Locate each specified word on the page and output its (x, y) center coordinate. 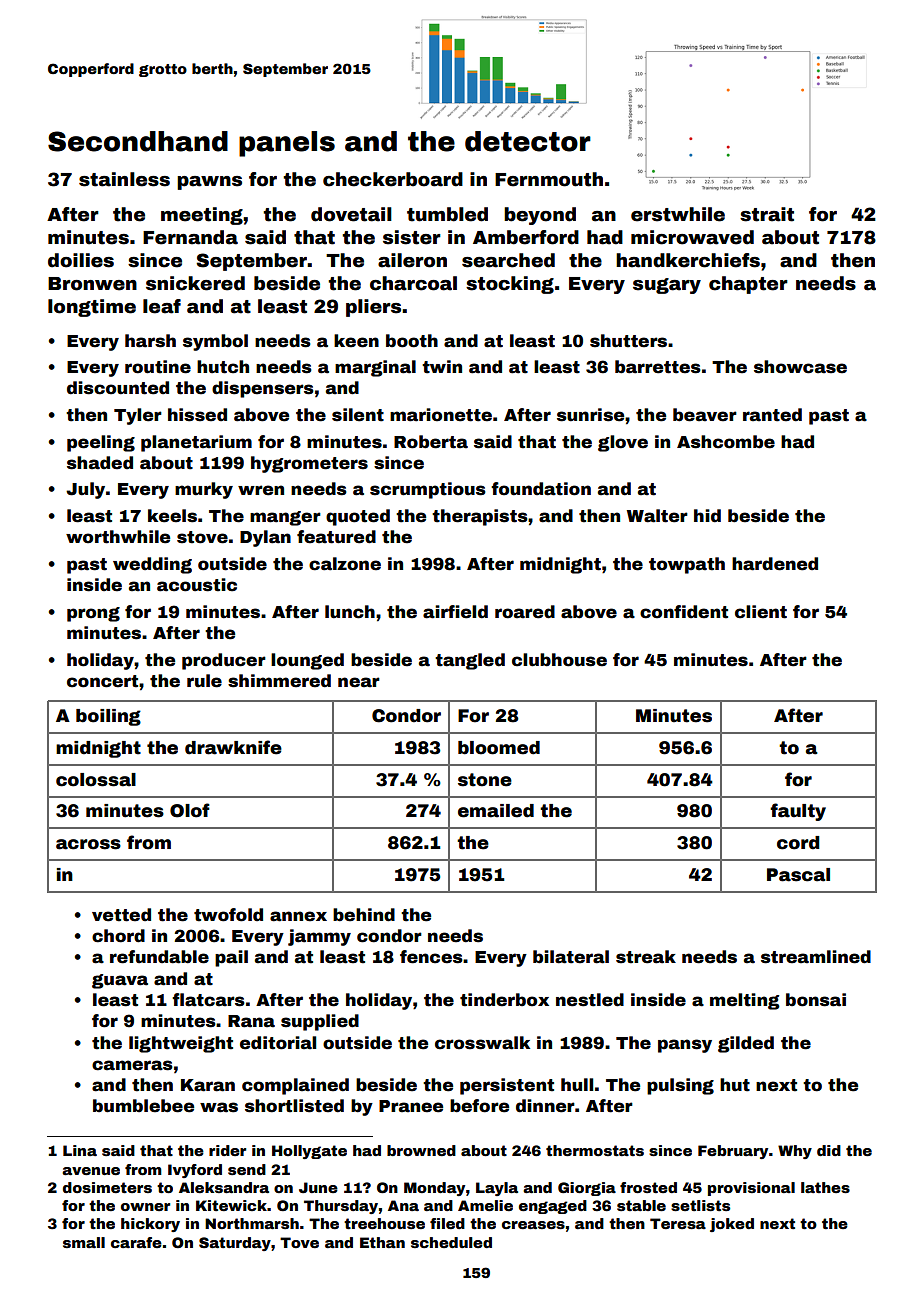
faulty (798, 812)
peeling (101, 443)
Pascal (798, 875)
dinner (545, 1106)
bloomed (499, 748)
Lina (80, 1150)
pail (231, 958)
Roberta (431, 442)
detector (528, 141)
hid (707, 516)
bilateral (571, 957)
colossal (96, 780)
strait (767, 214)
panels (287, 144)
